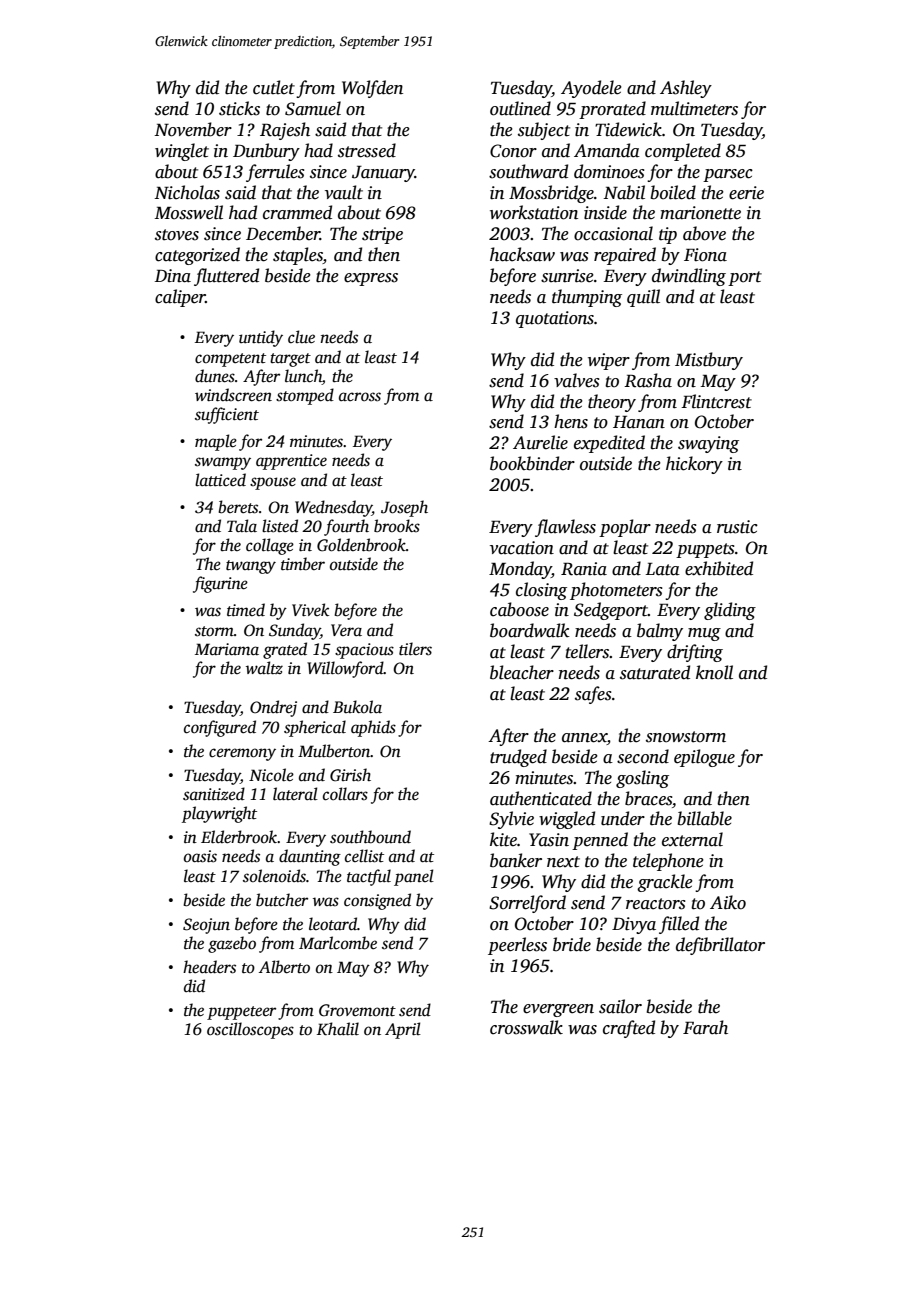  I want to click on Mistbury, so click(709, 361).
